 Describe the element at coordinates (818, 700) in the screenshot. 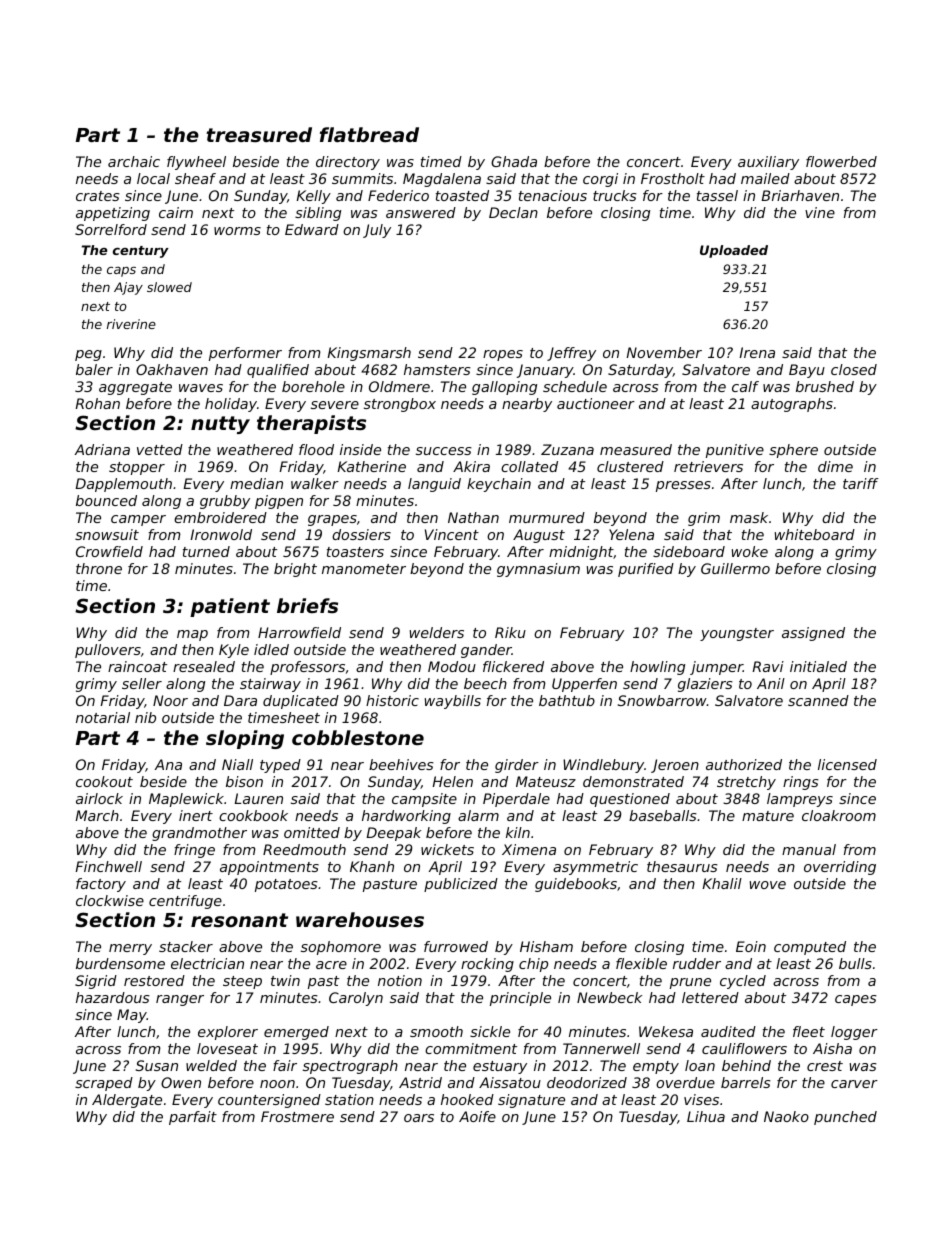

I see `scanned` at that location.
